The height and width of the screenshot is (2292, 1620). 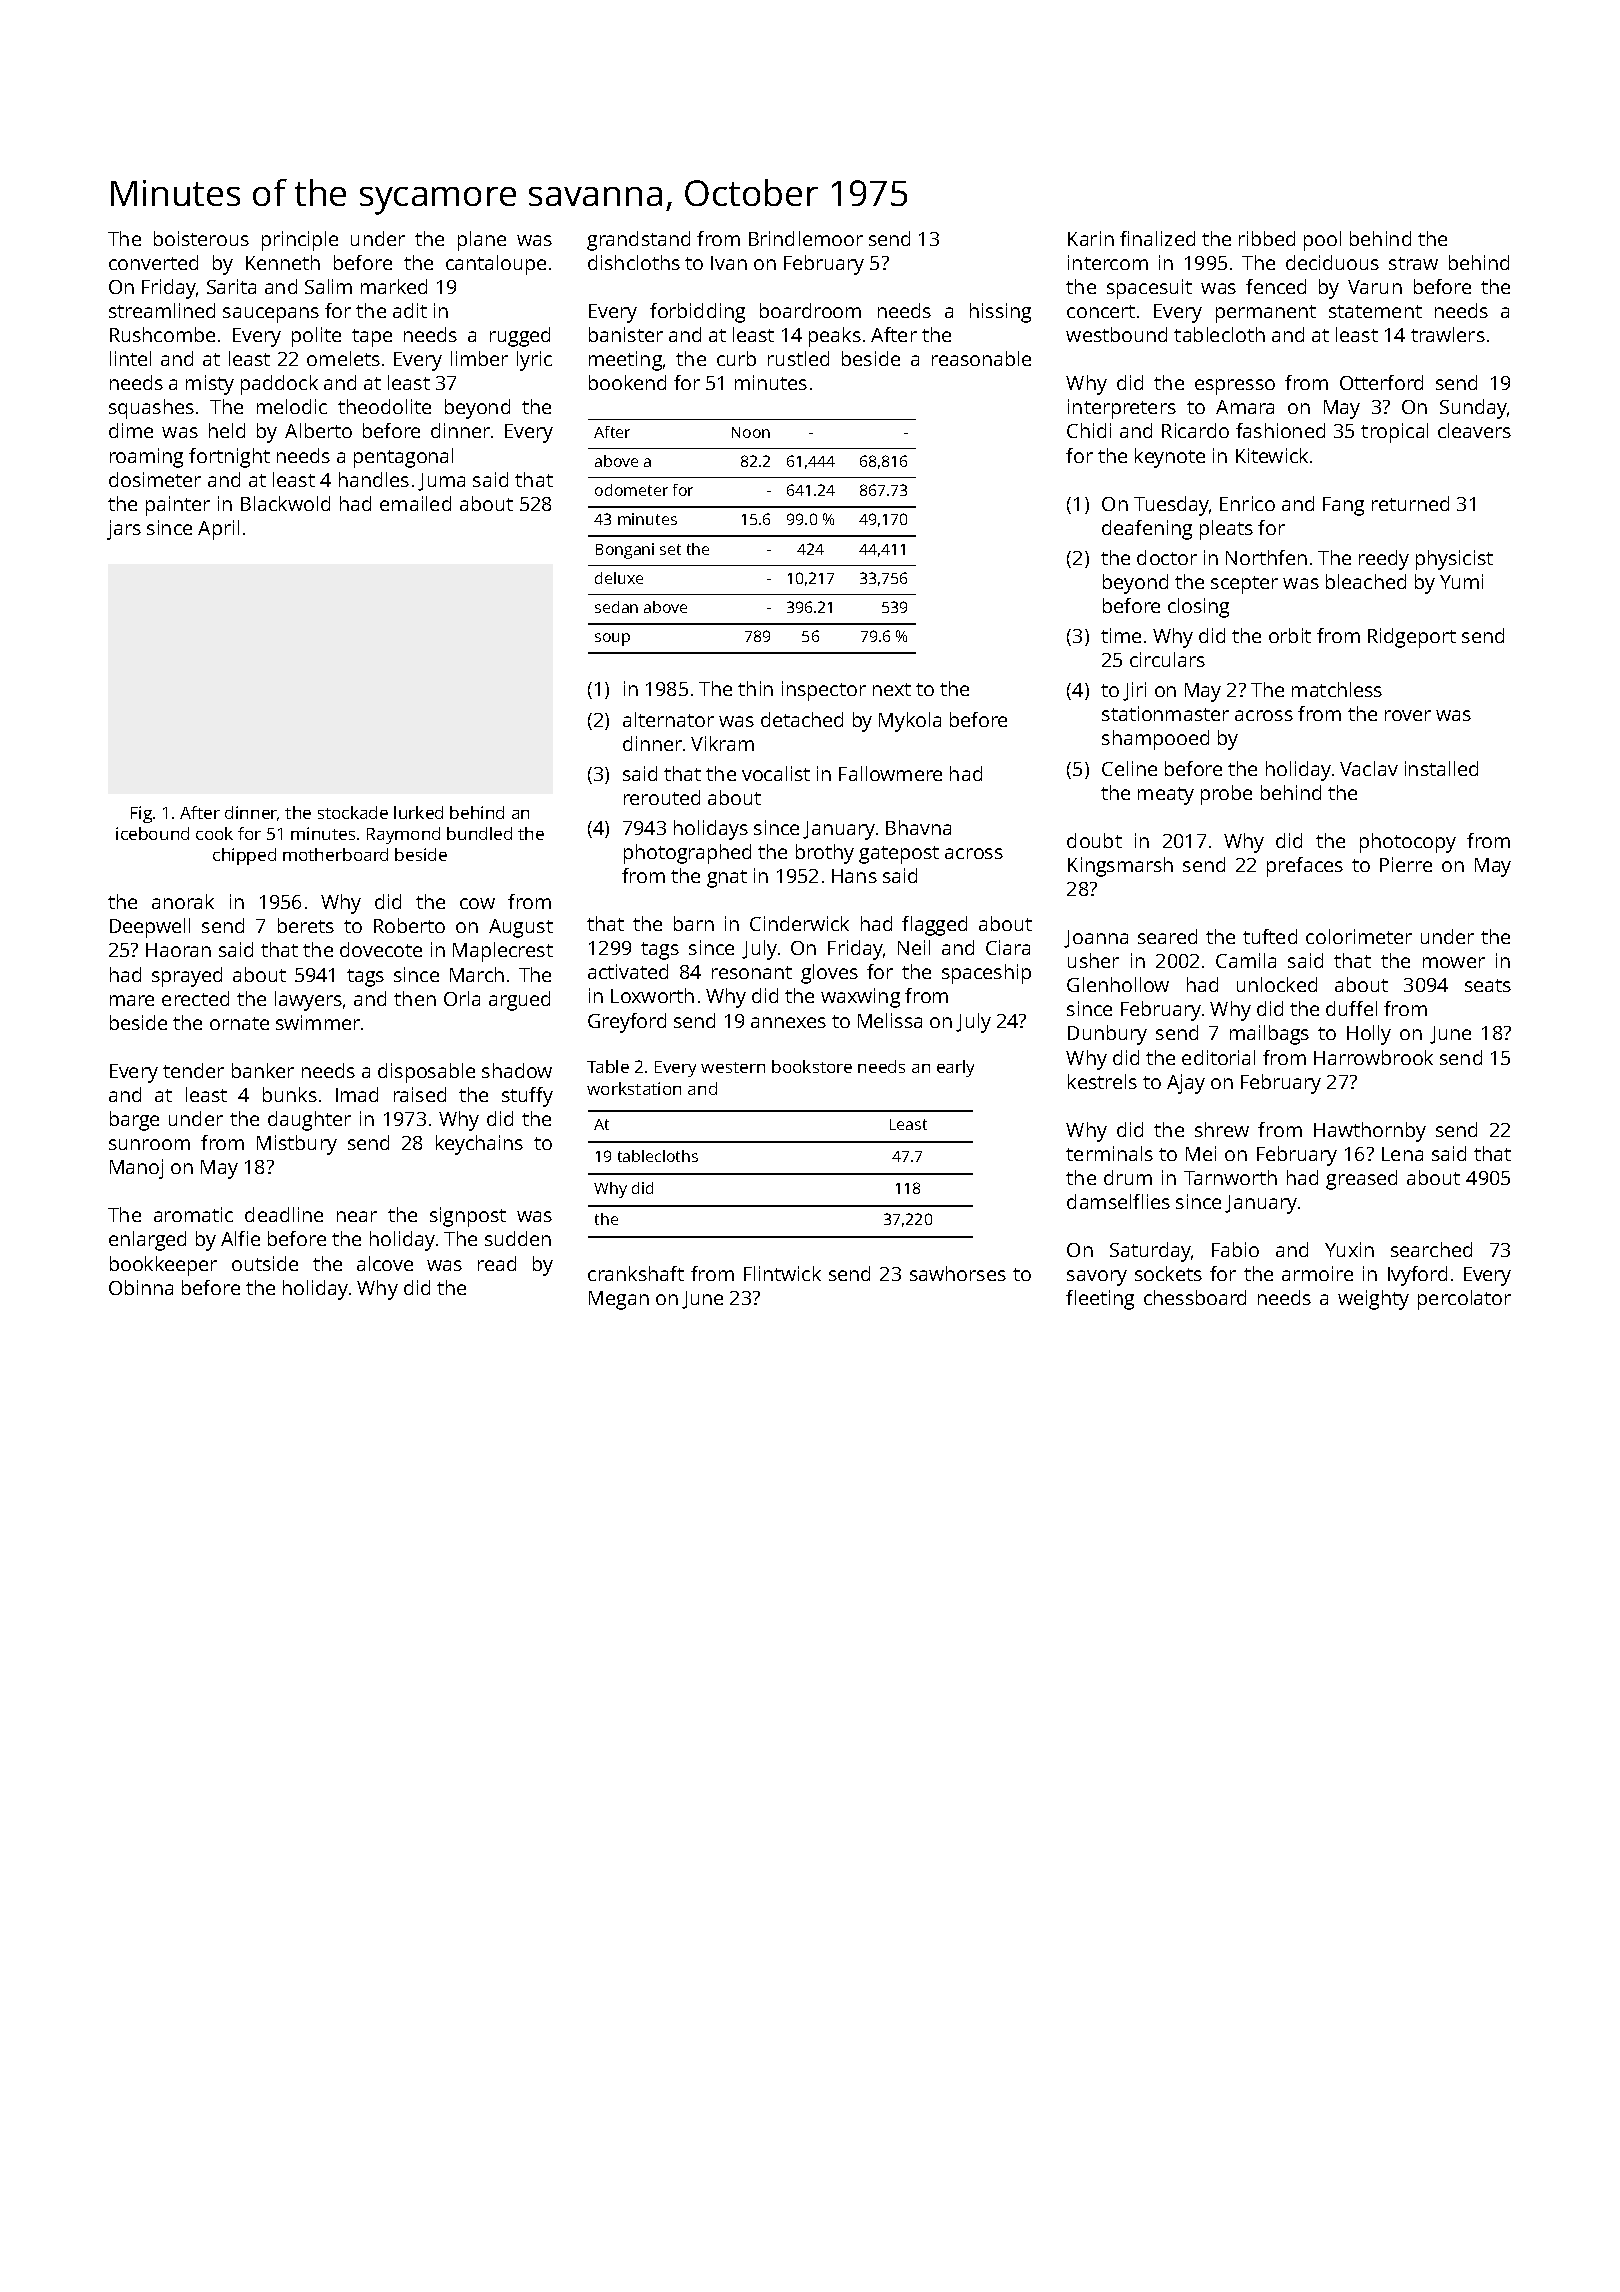 What do you see at coordinates (193, 1214) in the screenshot?
I see `aromatic` at bounding box center [193, 1214].
